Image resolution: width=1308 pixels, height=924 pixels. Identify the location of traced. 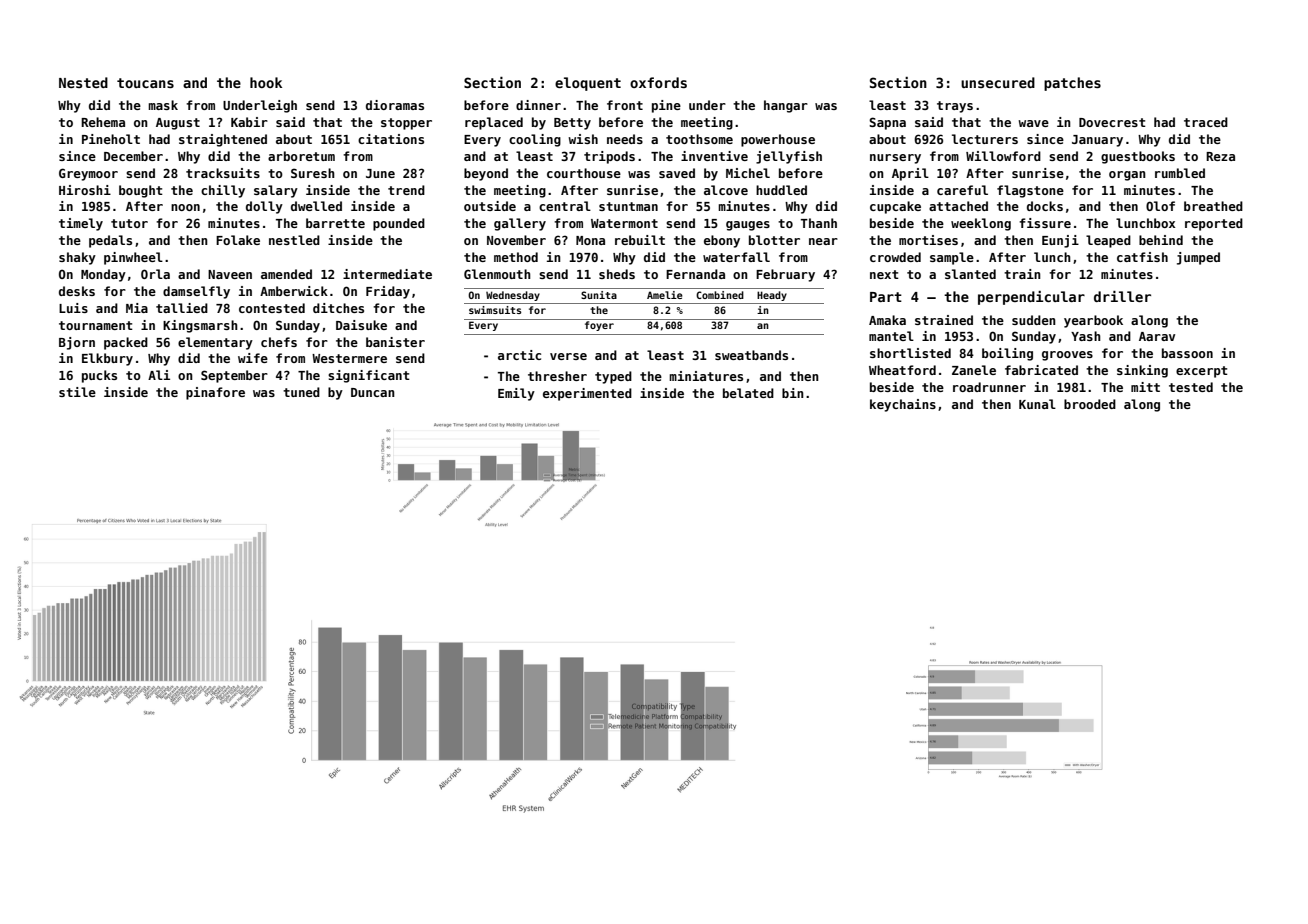
(1206, 122).
